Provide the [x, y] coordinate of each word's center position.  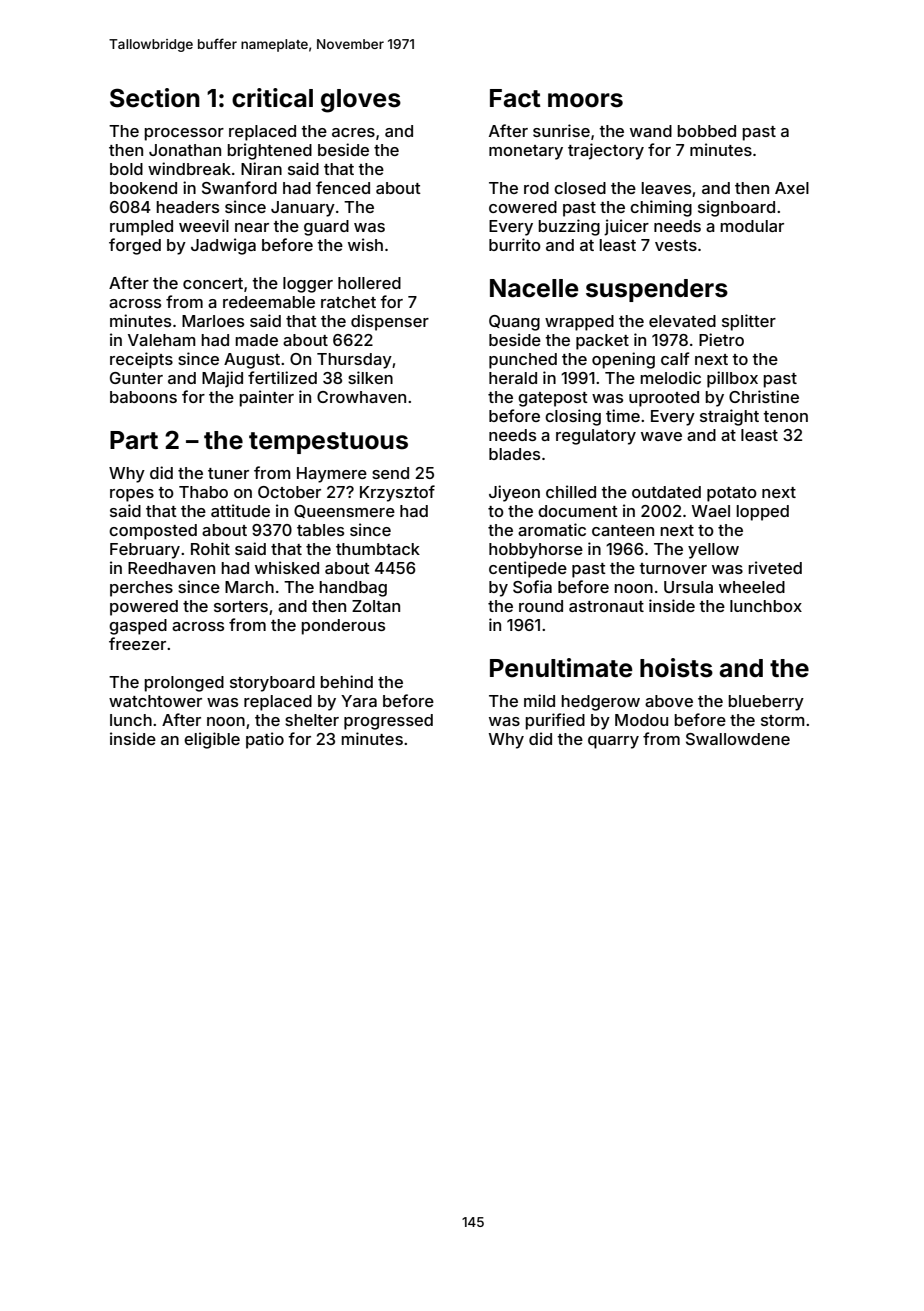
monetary [526, 152]
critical [272, 98]
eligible [212, 740]
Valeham [162, 340]
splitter [749, 322]
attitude [240, 510]
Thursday [354, 361]
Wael [711, 511]
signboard [736, 208]
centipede [528, 569]
